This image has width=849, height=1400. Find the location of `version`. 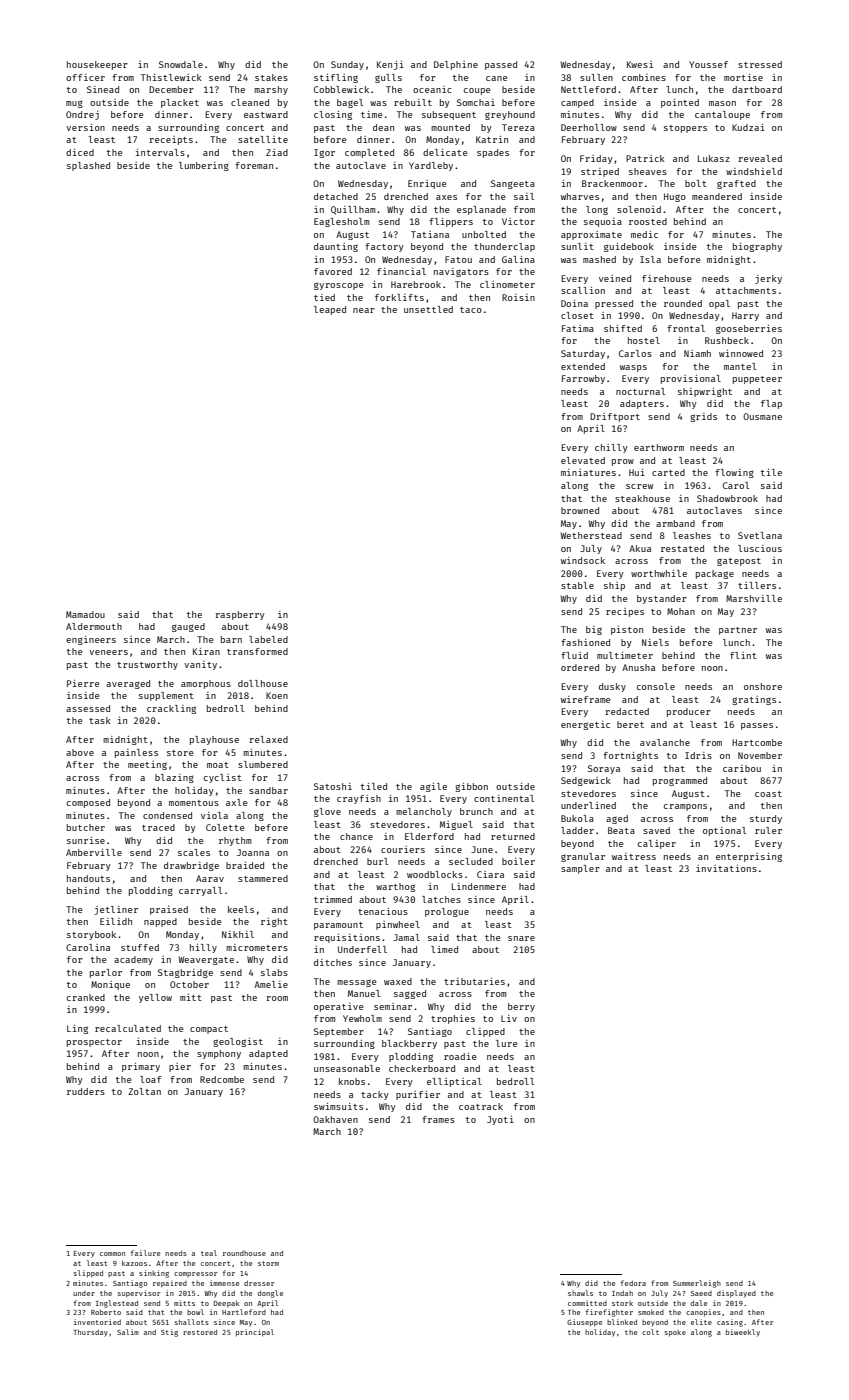

version is located at coordinates (85, 127).
